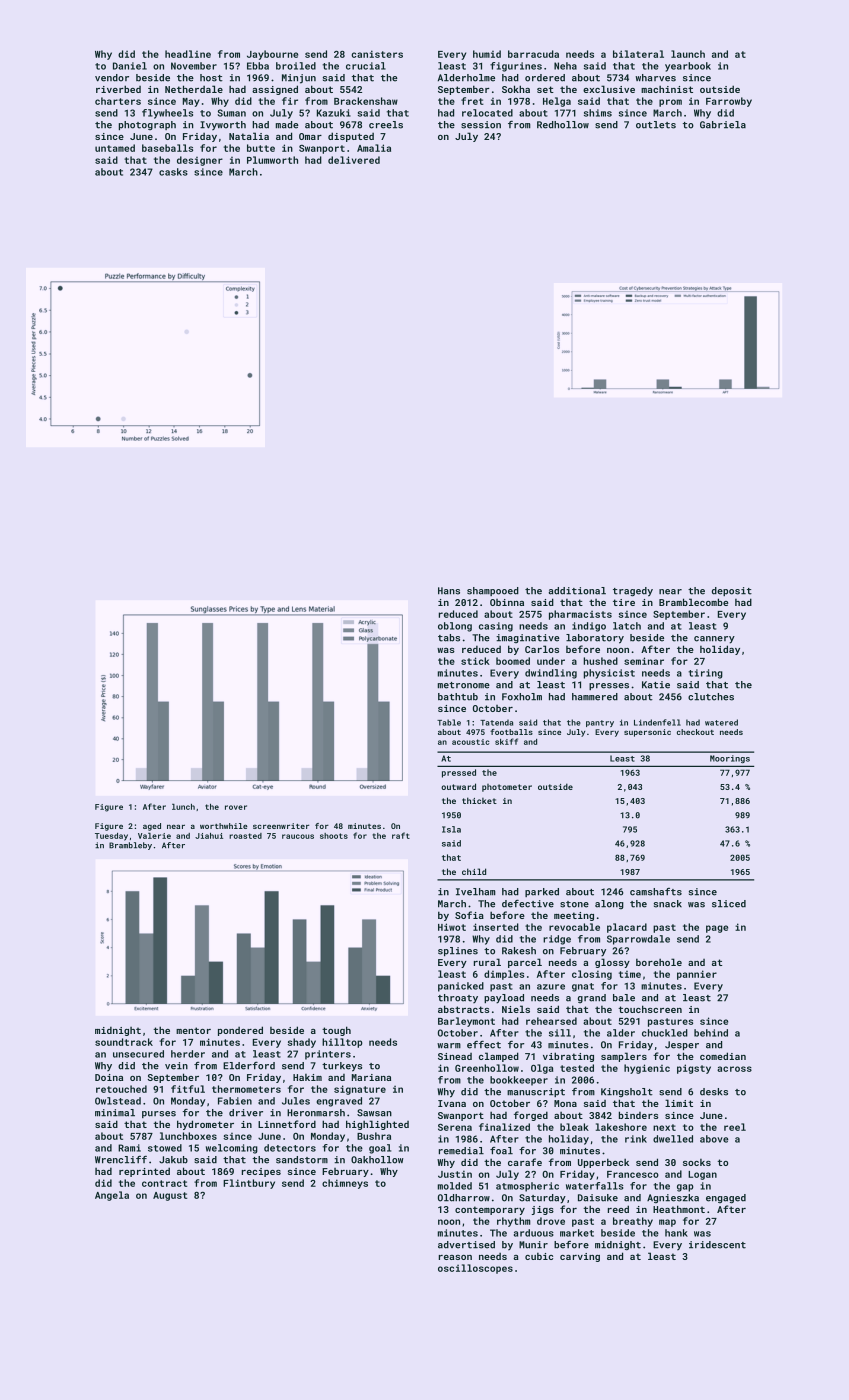  What do you see at coordinates (595, 639) in the image?
I see `laboratory` at bounding box center [595, 639].
